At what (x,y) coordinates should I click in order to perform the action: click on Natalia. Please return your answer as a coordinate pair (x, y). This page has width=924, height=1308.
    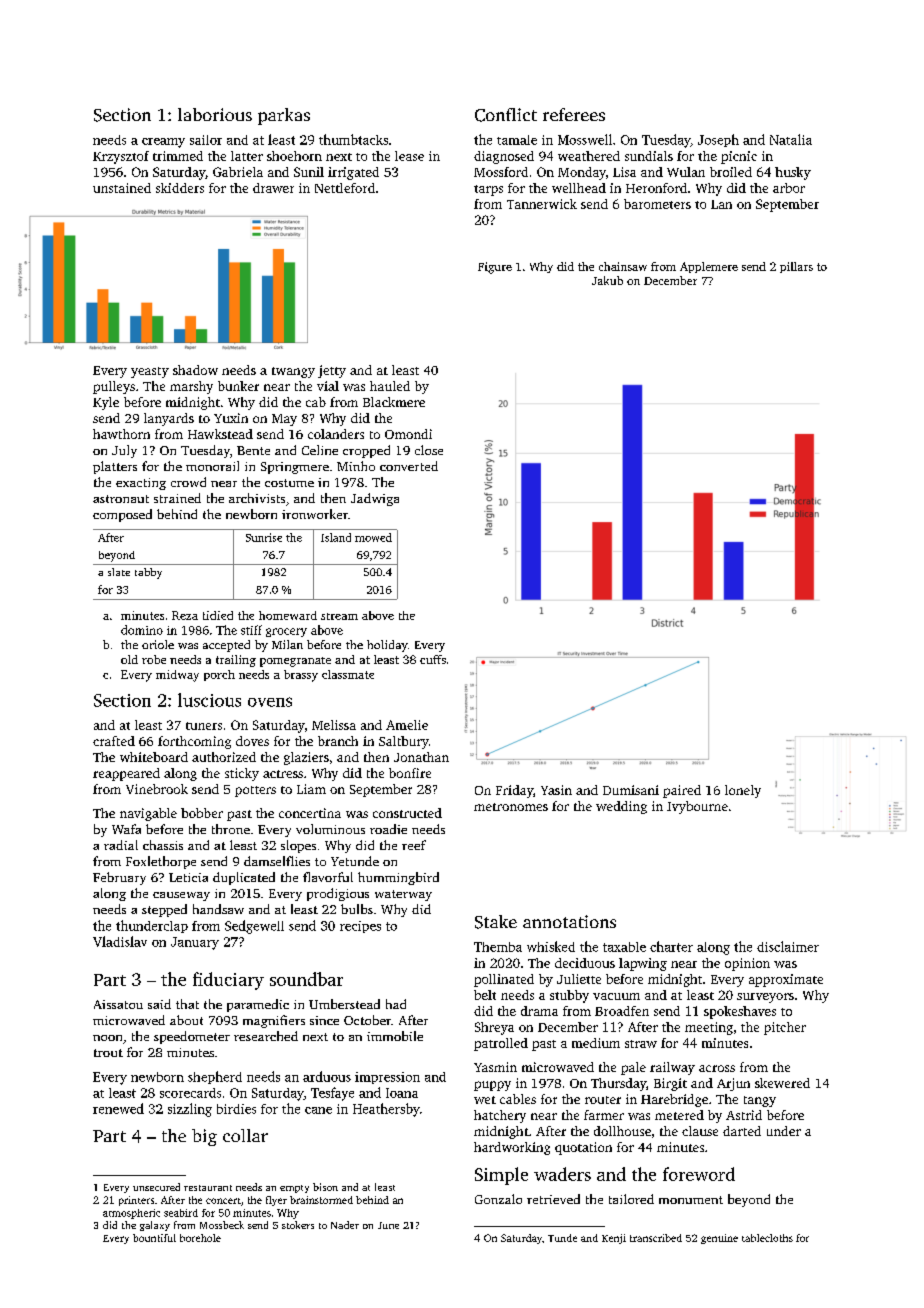
    Looking at the image, I should click on (791, 139).
